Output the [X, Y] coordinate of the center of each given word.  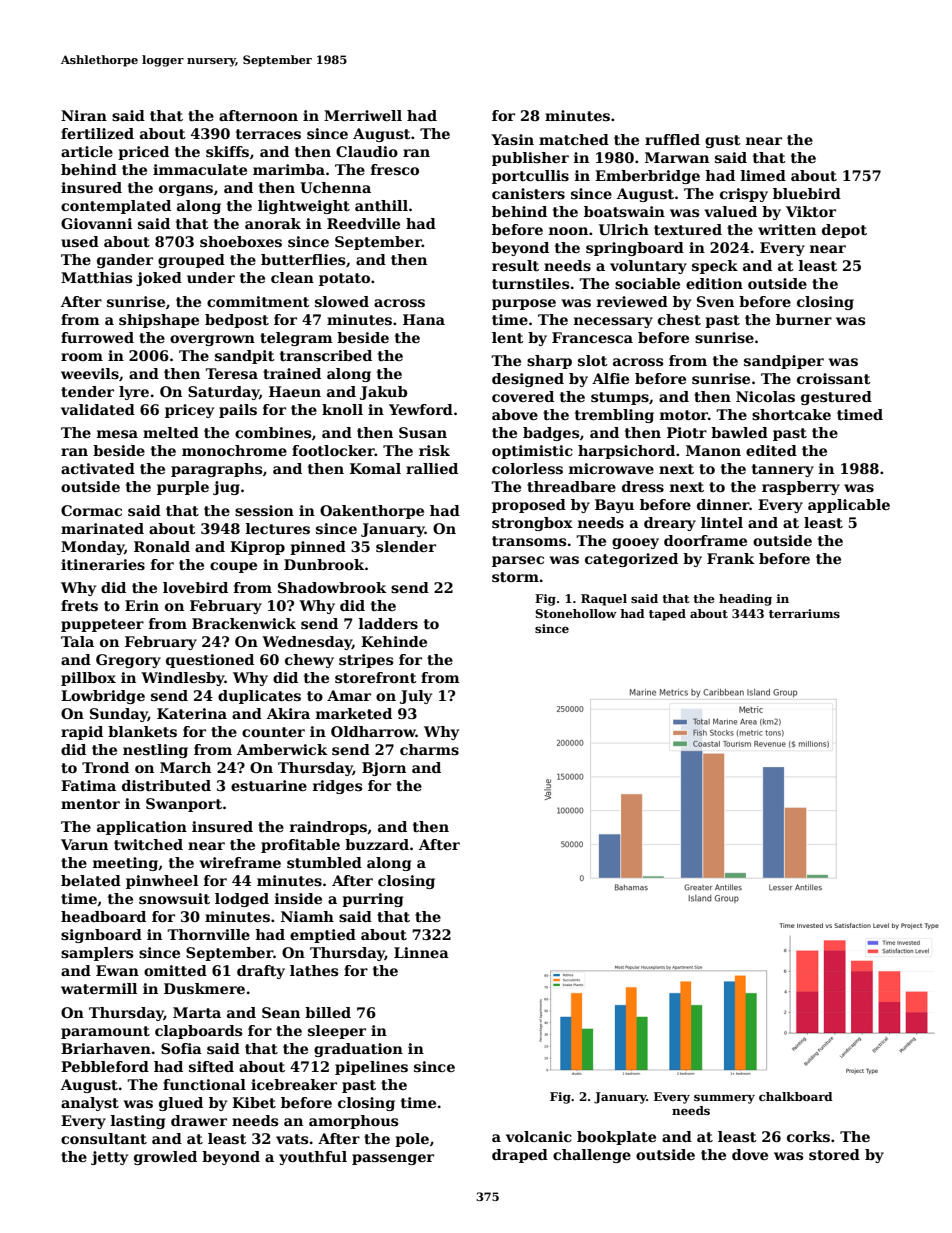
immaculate [200, 169]
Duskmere [204, 988]
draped [520, 1156]
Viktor [811, 211]
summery [724, 1099]
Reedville [363, 223]
